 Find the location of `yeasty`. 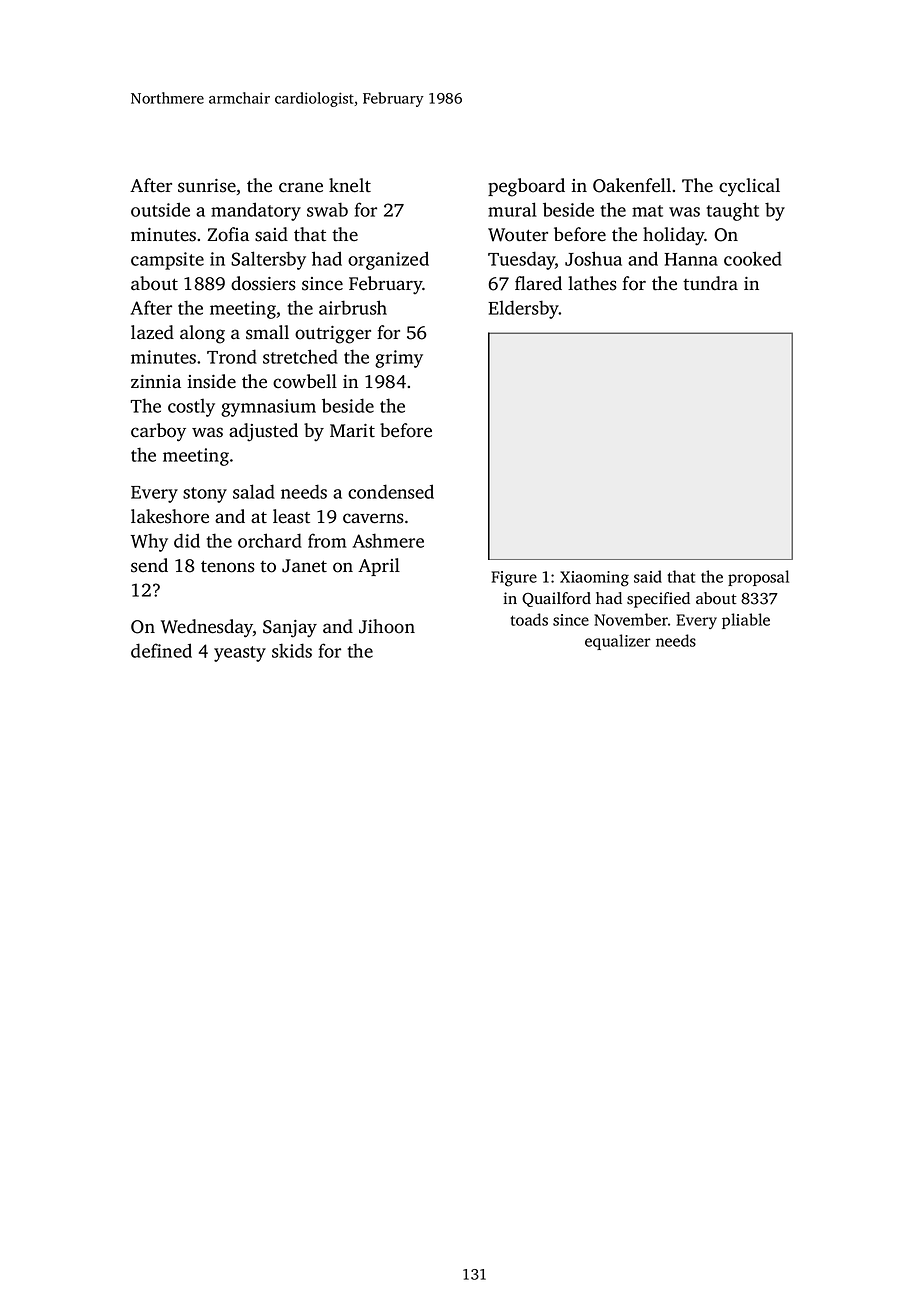

yeasty is located at coordinates (240, 654).
